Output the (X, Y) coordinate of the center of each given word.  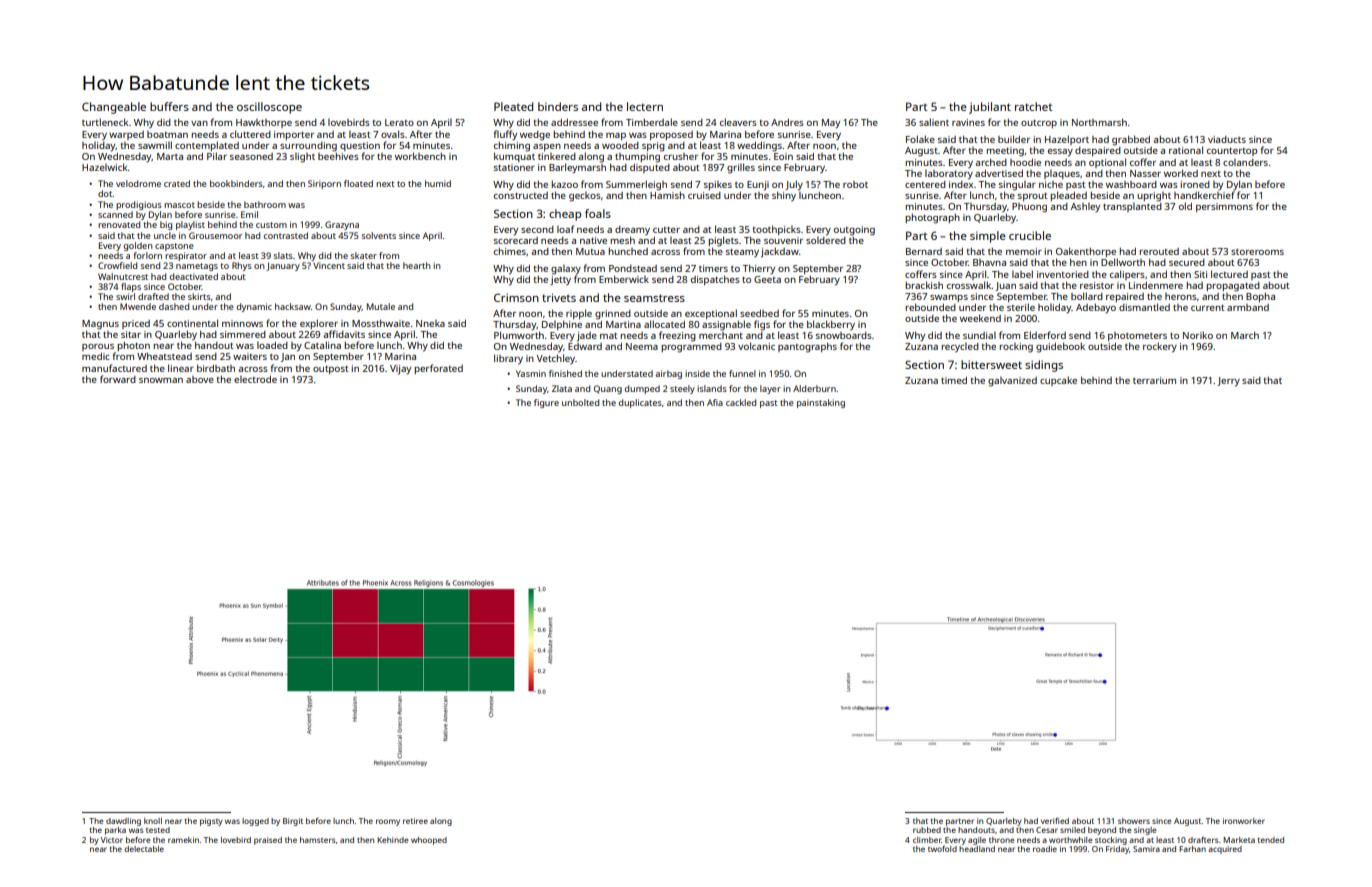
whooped (429, 841)
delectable (144, 849)
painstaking (821, 403)
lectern (645, 106)
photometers (1137, 336)
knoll (153, 821)
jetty (560, 281)
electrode (255, 379)
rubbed (927, 830)
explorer (319, 324)
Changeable (114, 108)
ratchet (1034, 106)
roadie (1045, 849)
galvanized (1012, 381)
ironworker (1244, 821)
